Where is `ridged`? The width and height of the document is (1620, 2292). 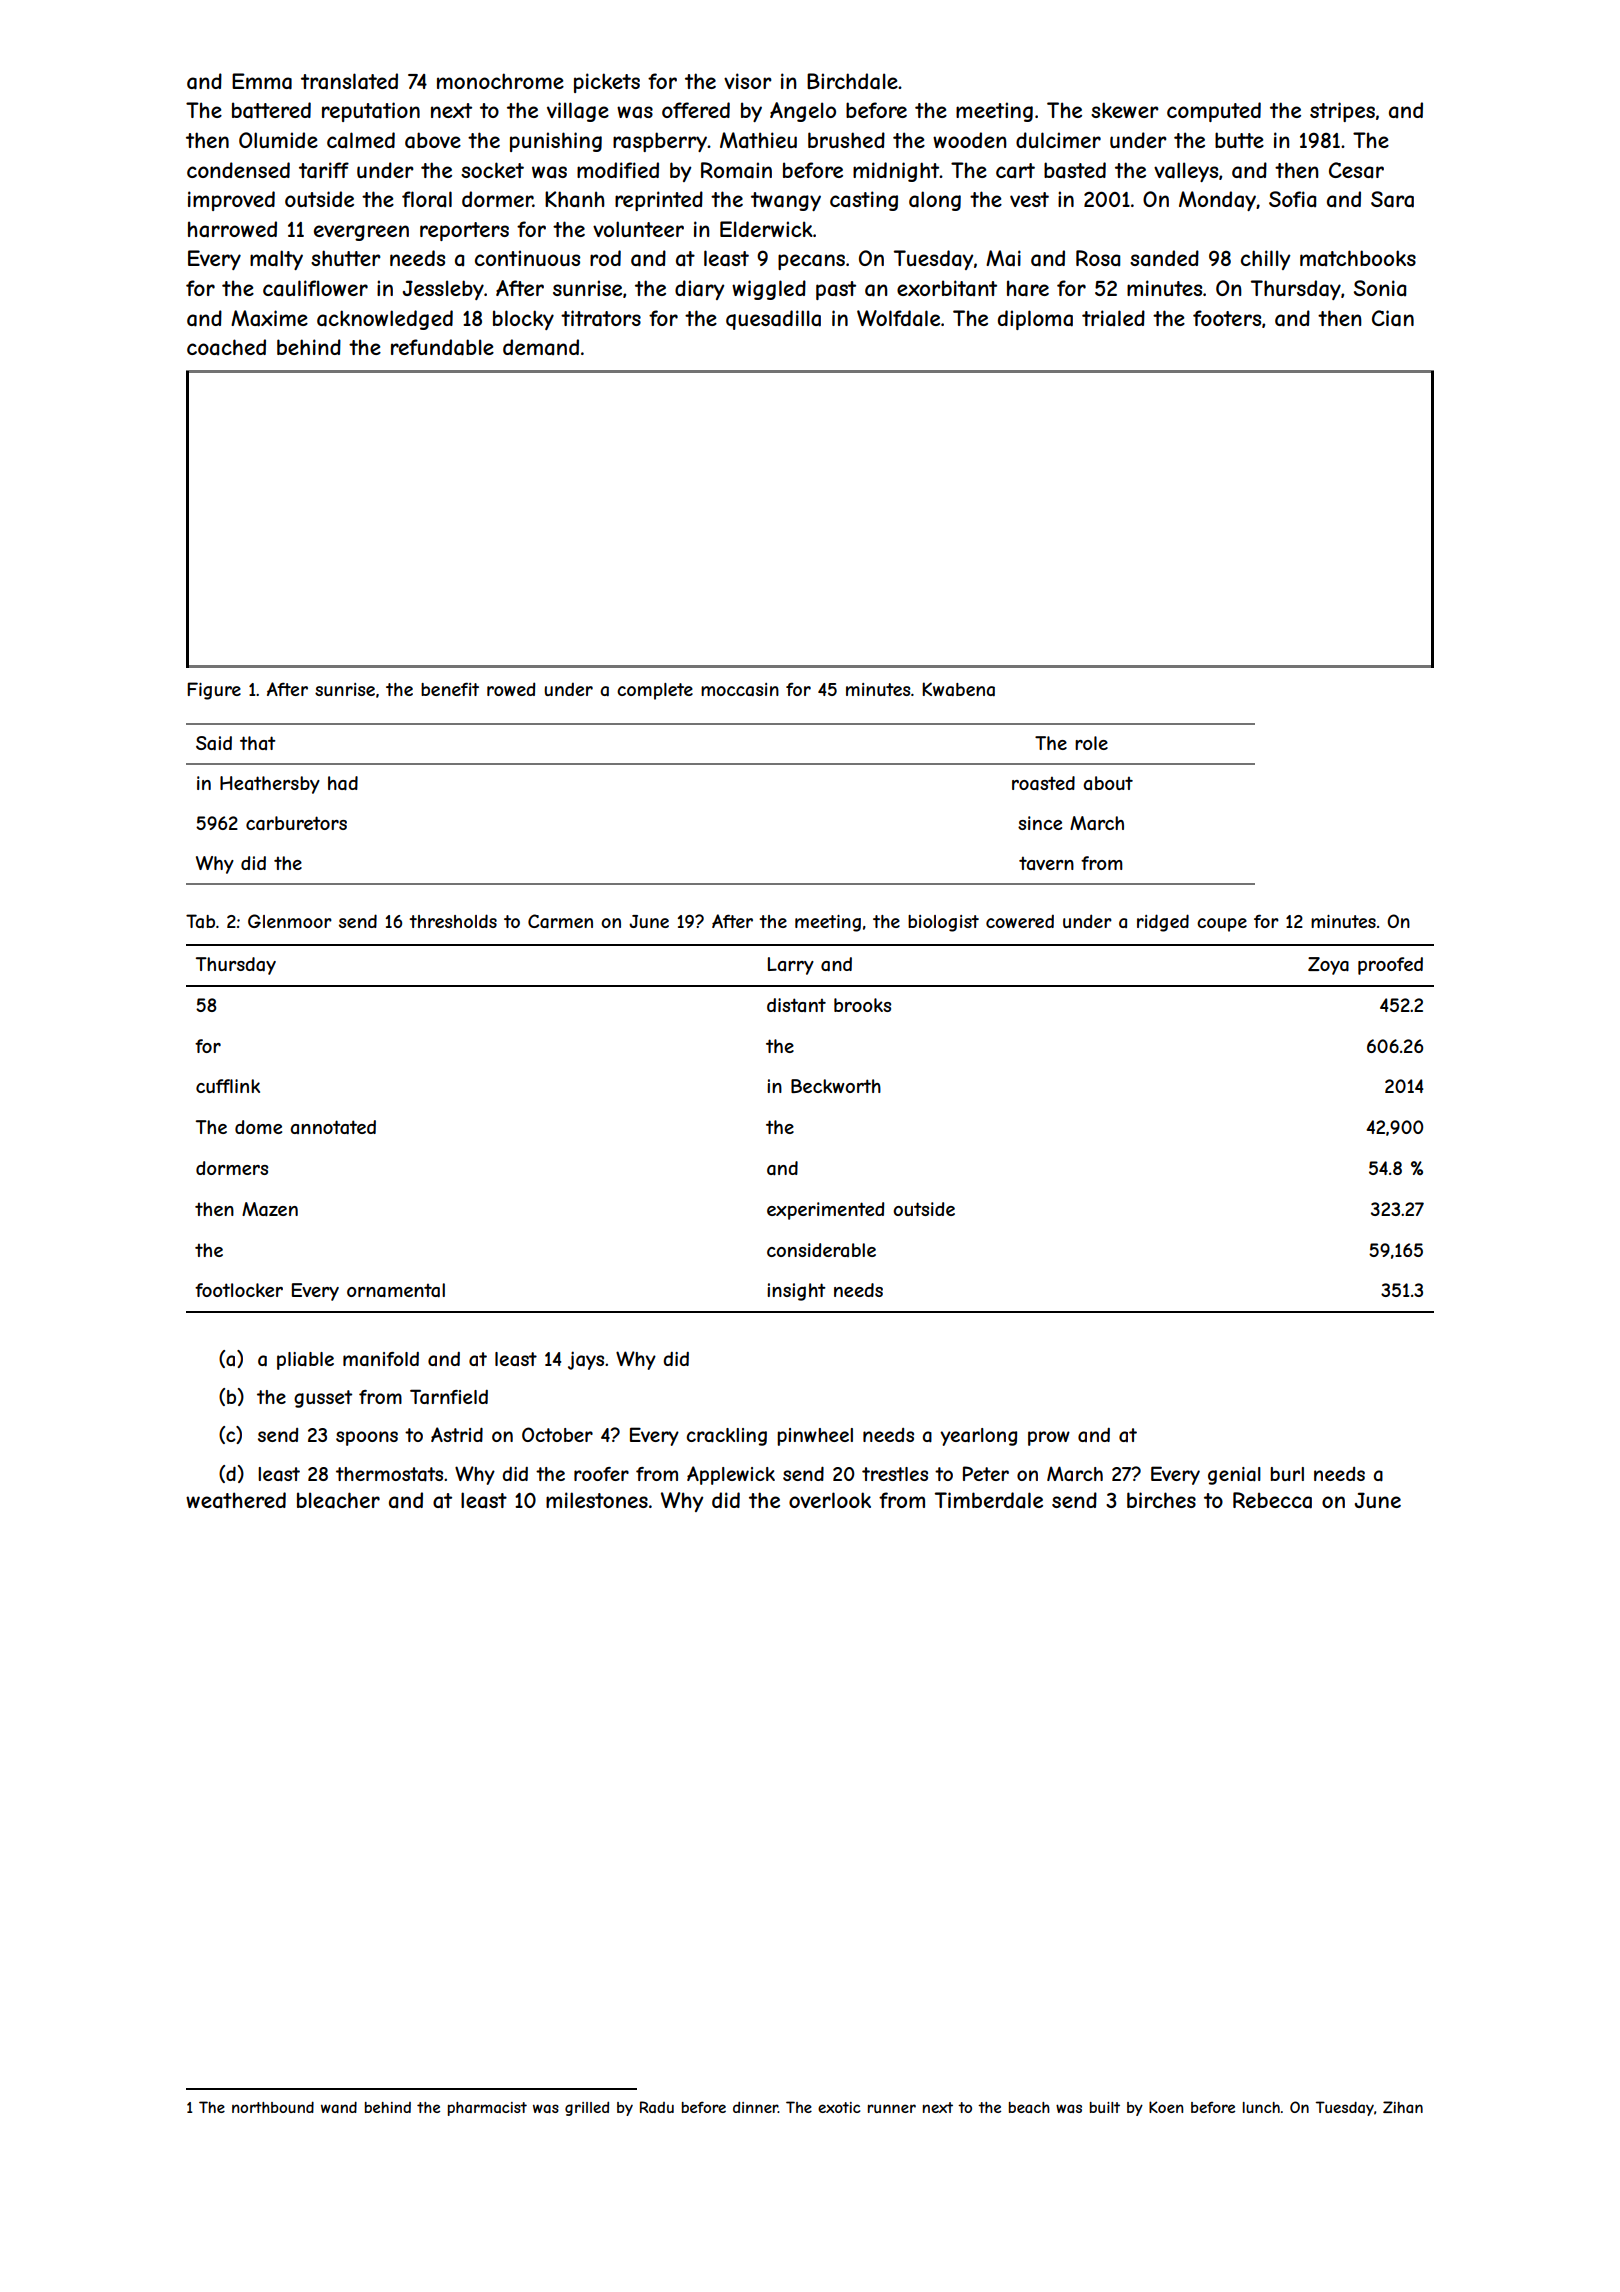
ridged is located at coordinates (1163, 923).
